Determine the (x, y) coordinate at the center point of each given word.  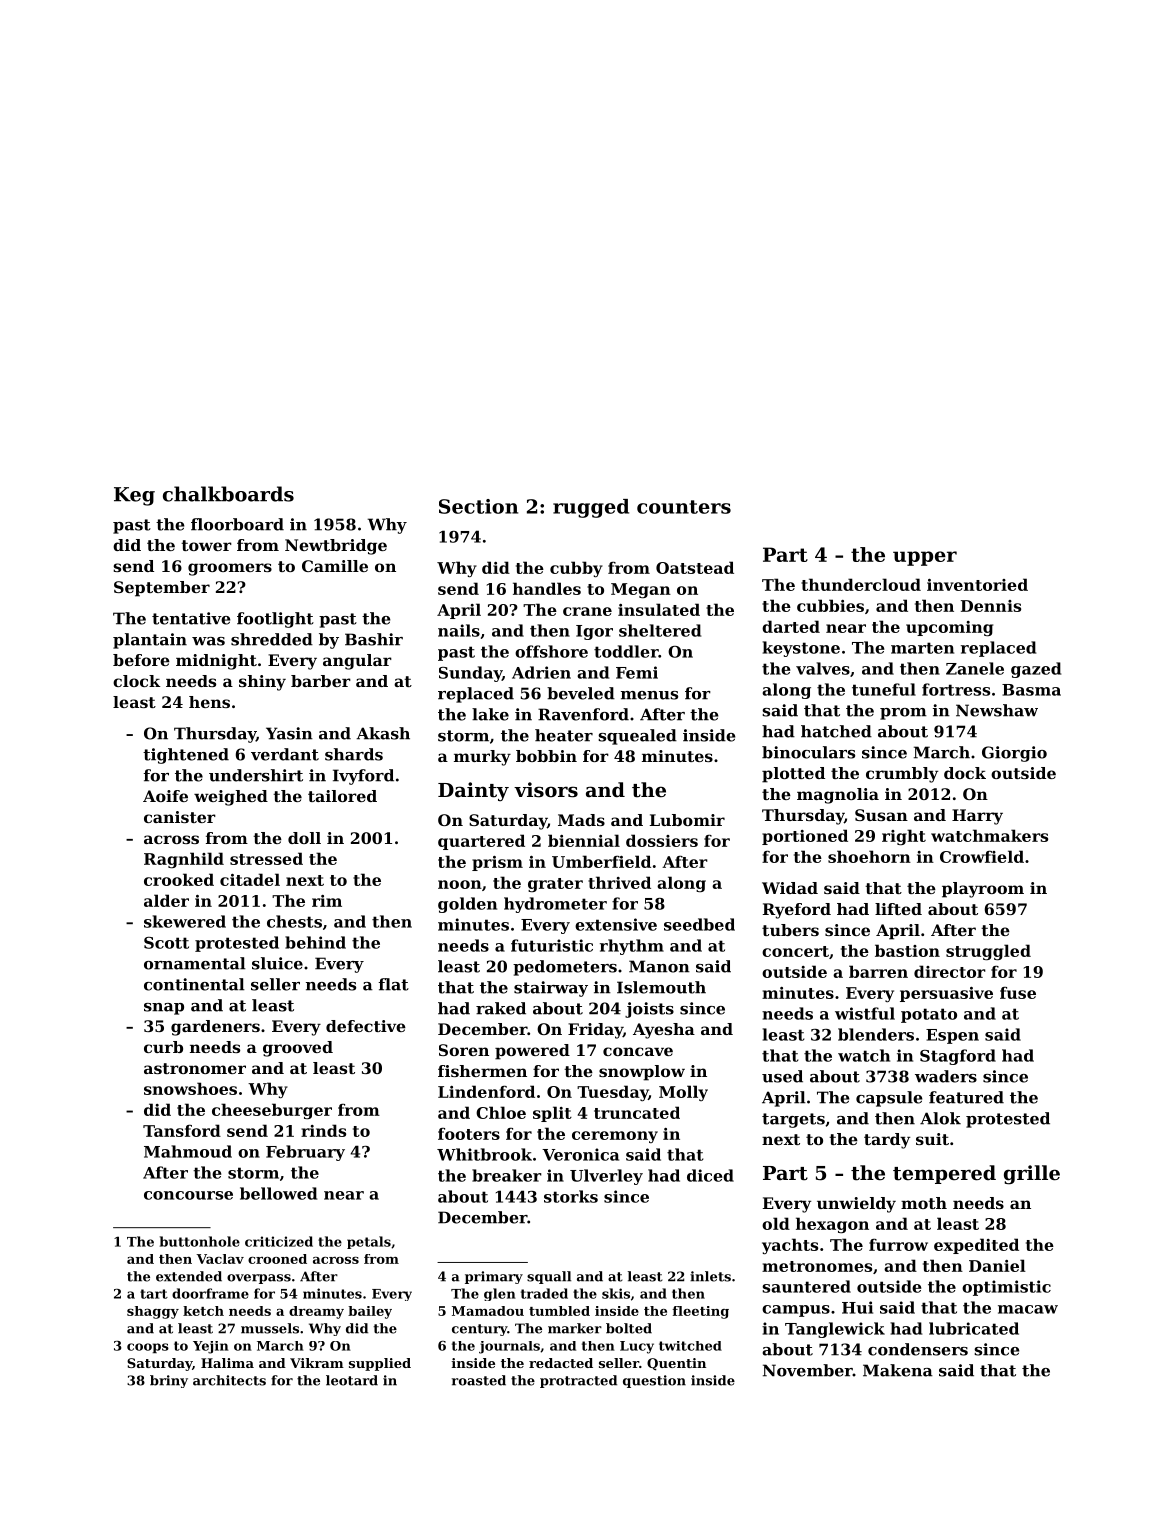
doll (304, 838)
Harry (977, 817)
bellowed (278, 1193)
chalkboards (228, 494)
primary (494, 1277)
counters (684, 507)
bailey (370, 1312)
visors (546, 790)
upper (925, 558)
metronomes (817, 1266)
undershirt (256, 775)
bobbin (546, 756)
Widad (790, 888)
